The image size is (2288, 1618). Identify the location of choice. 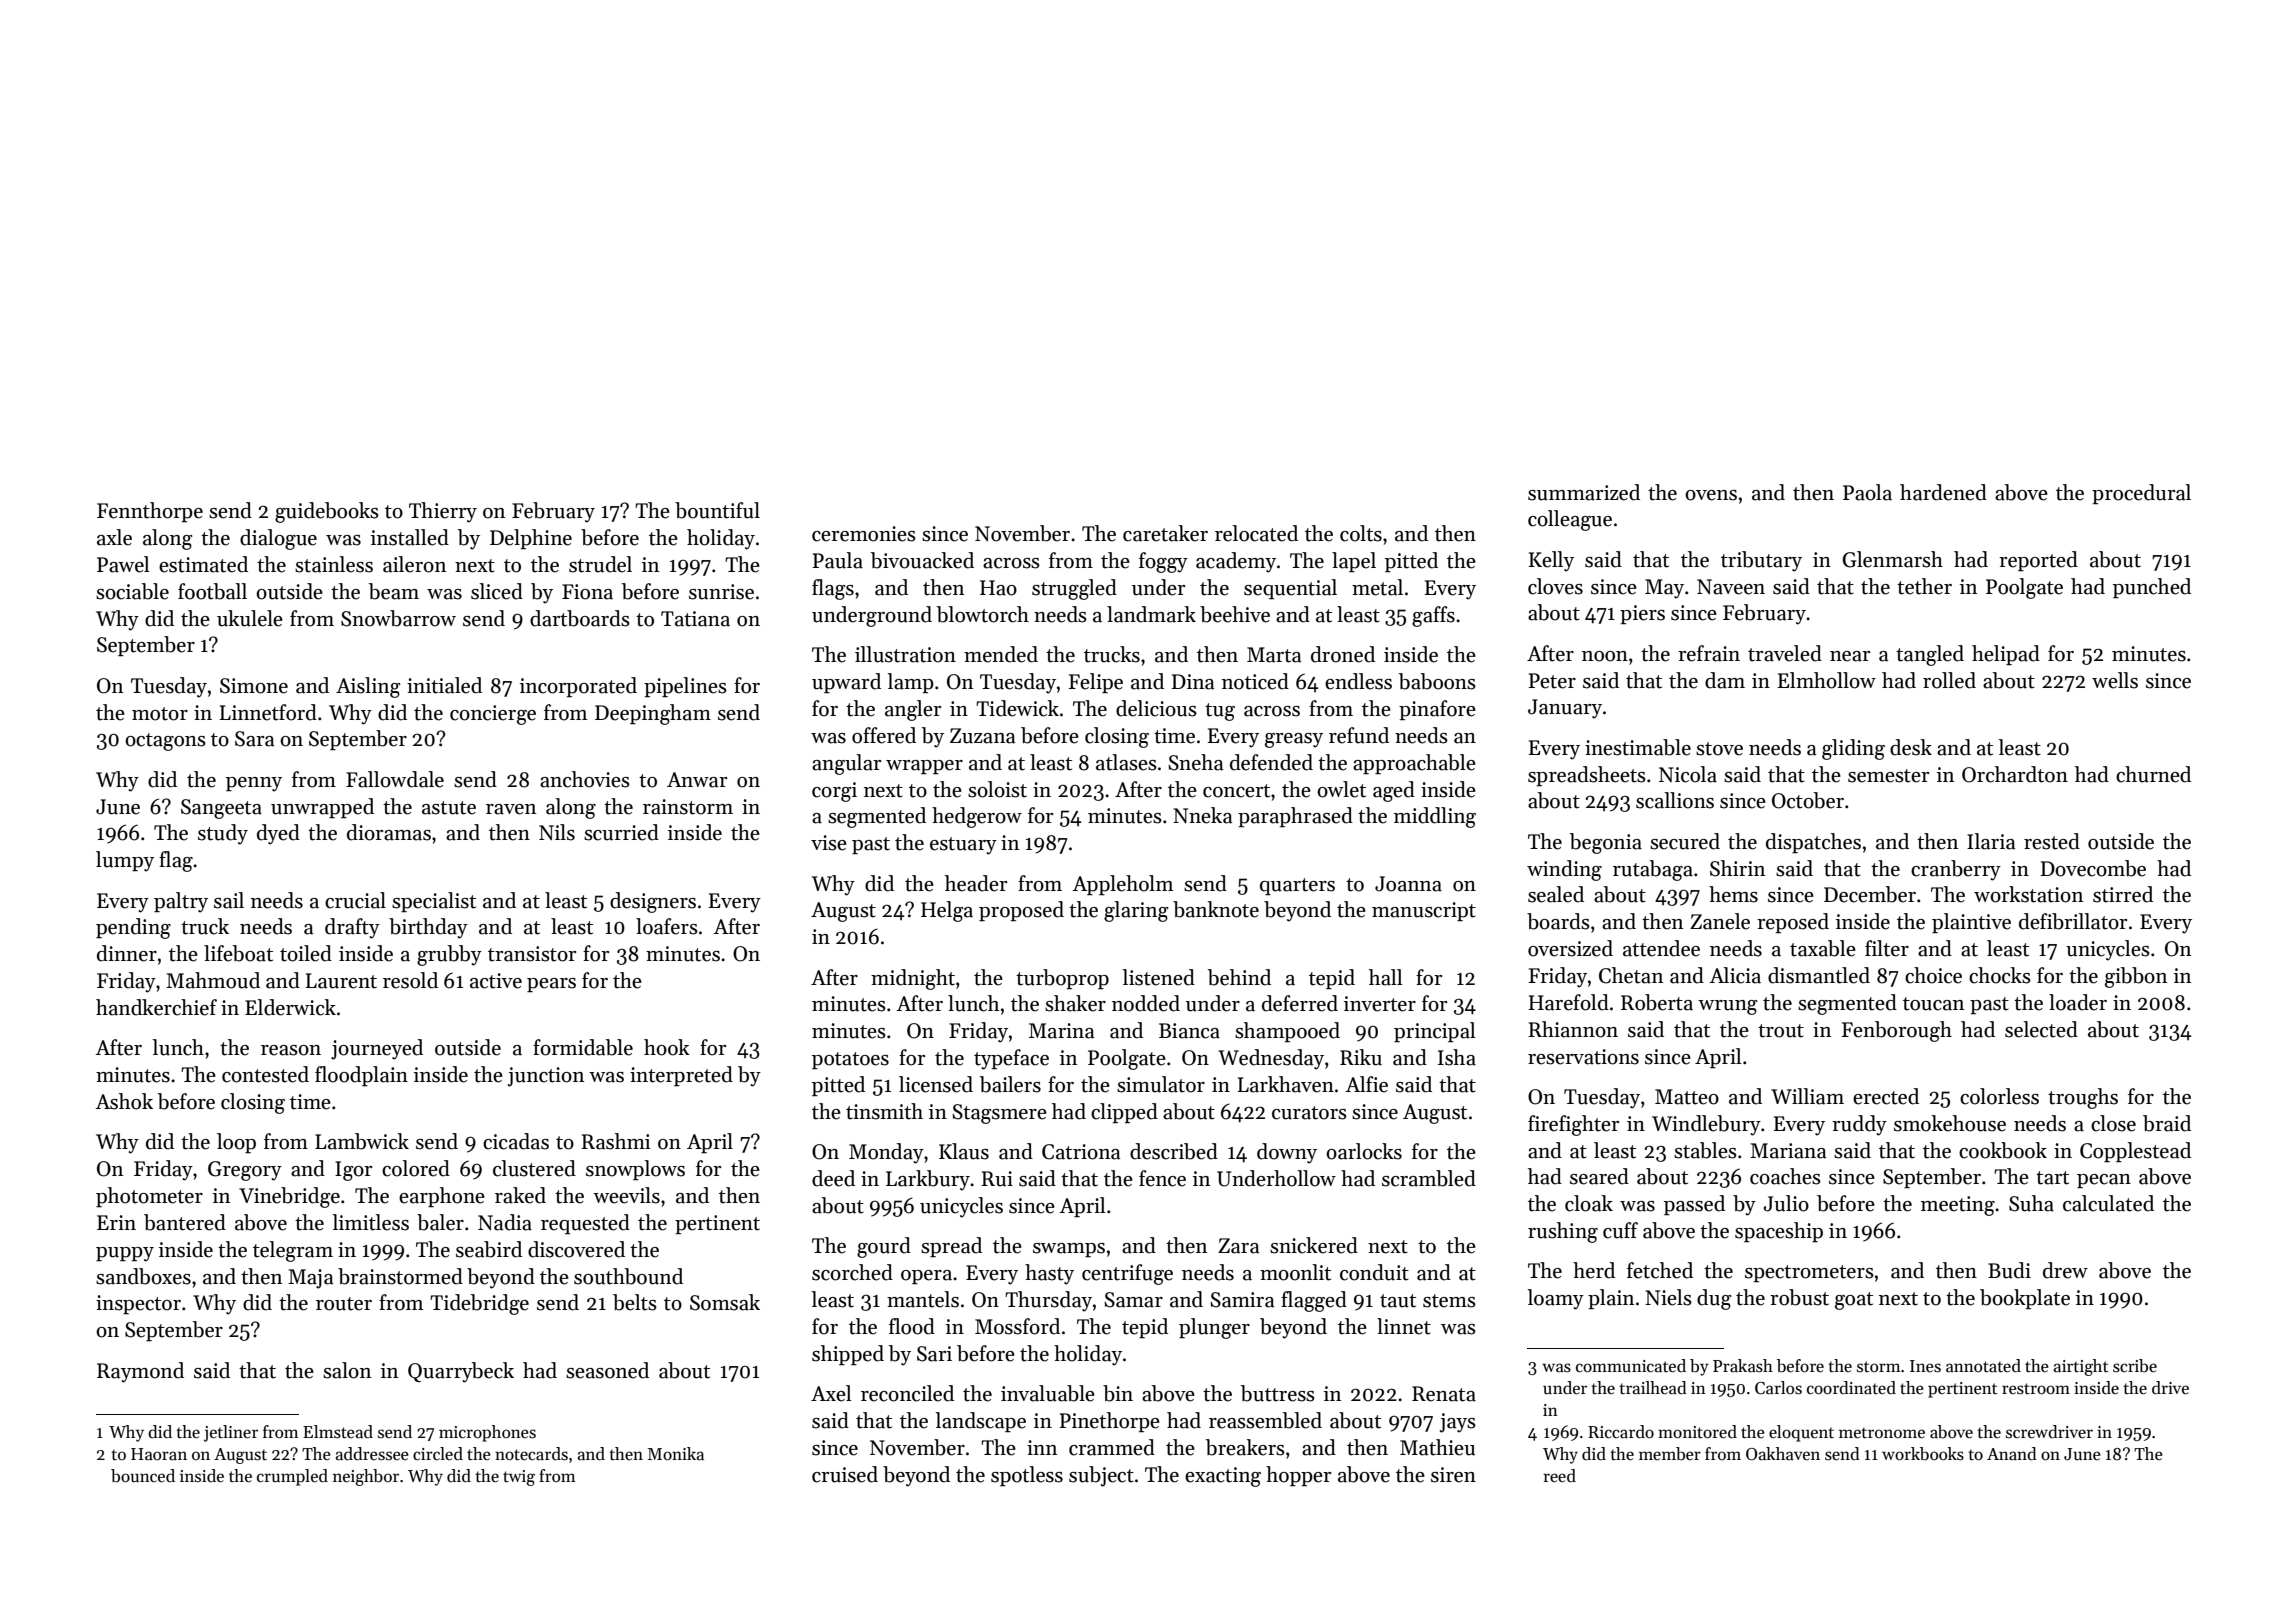
(1933, 975).
